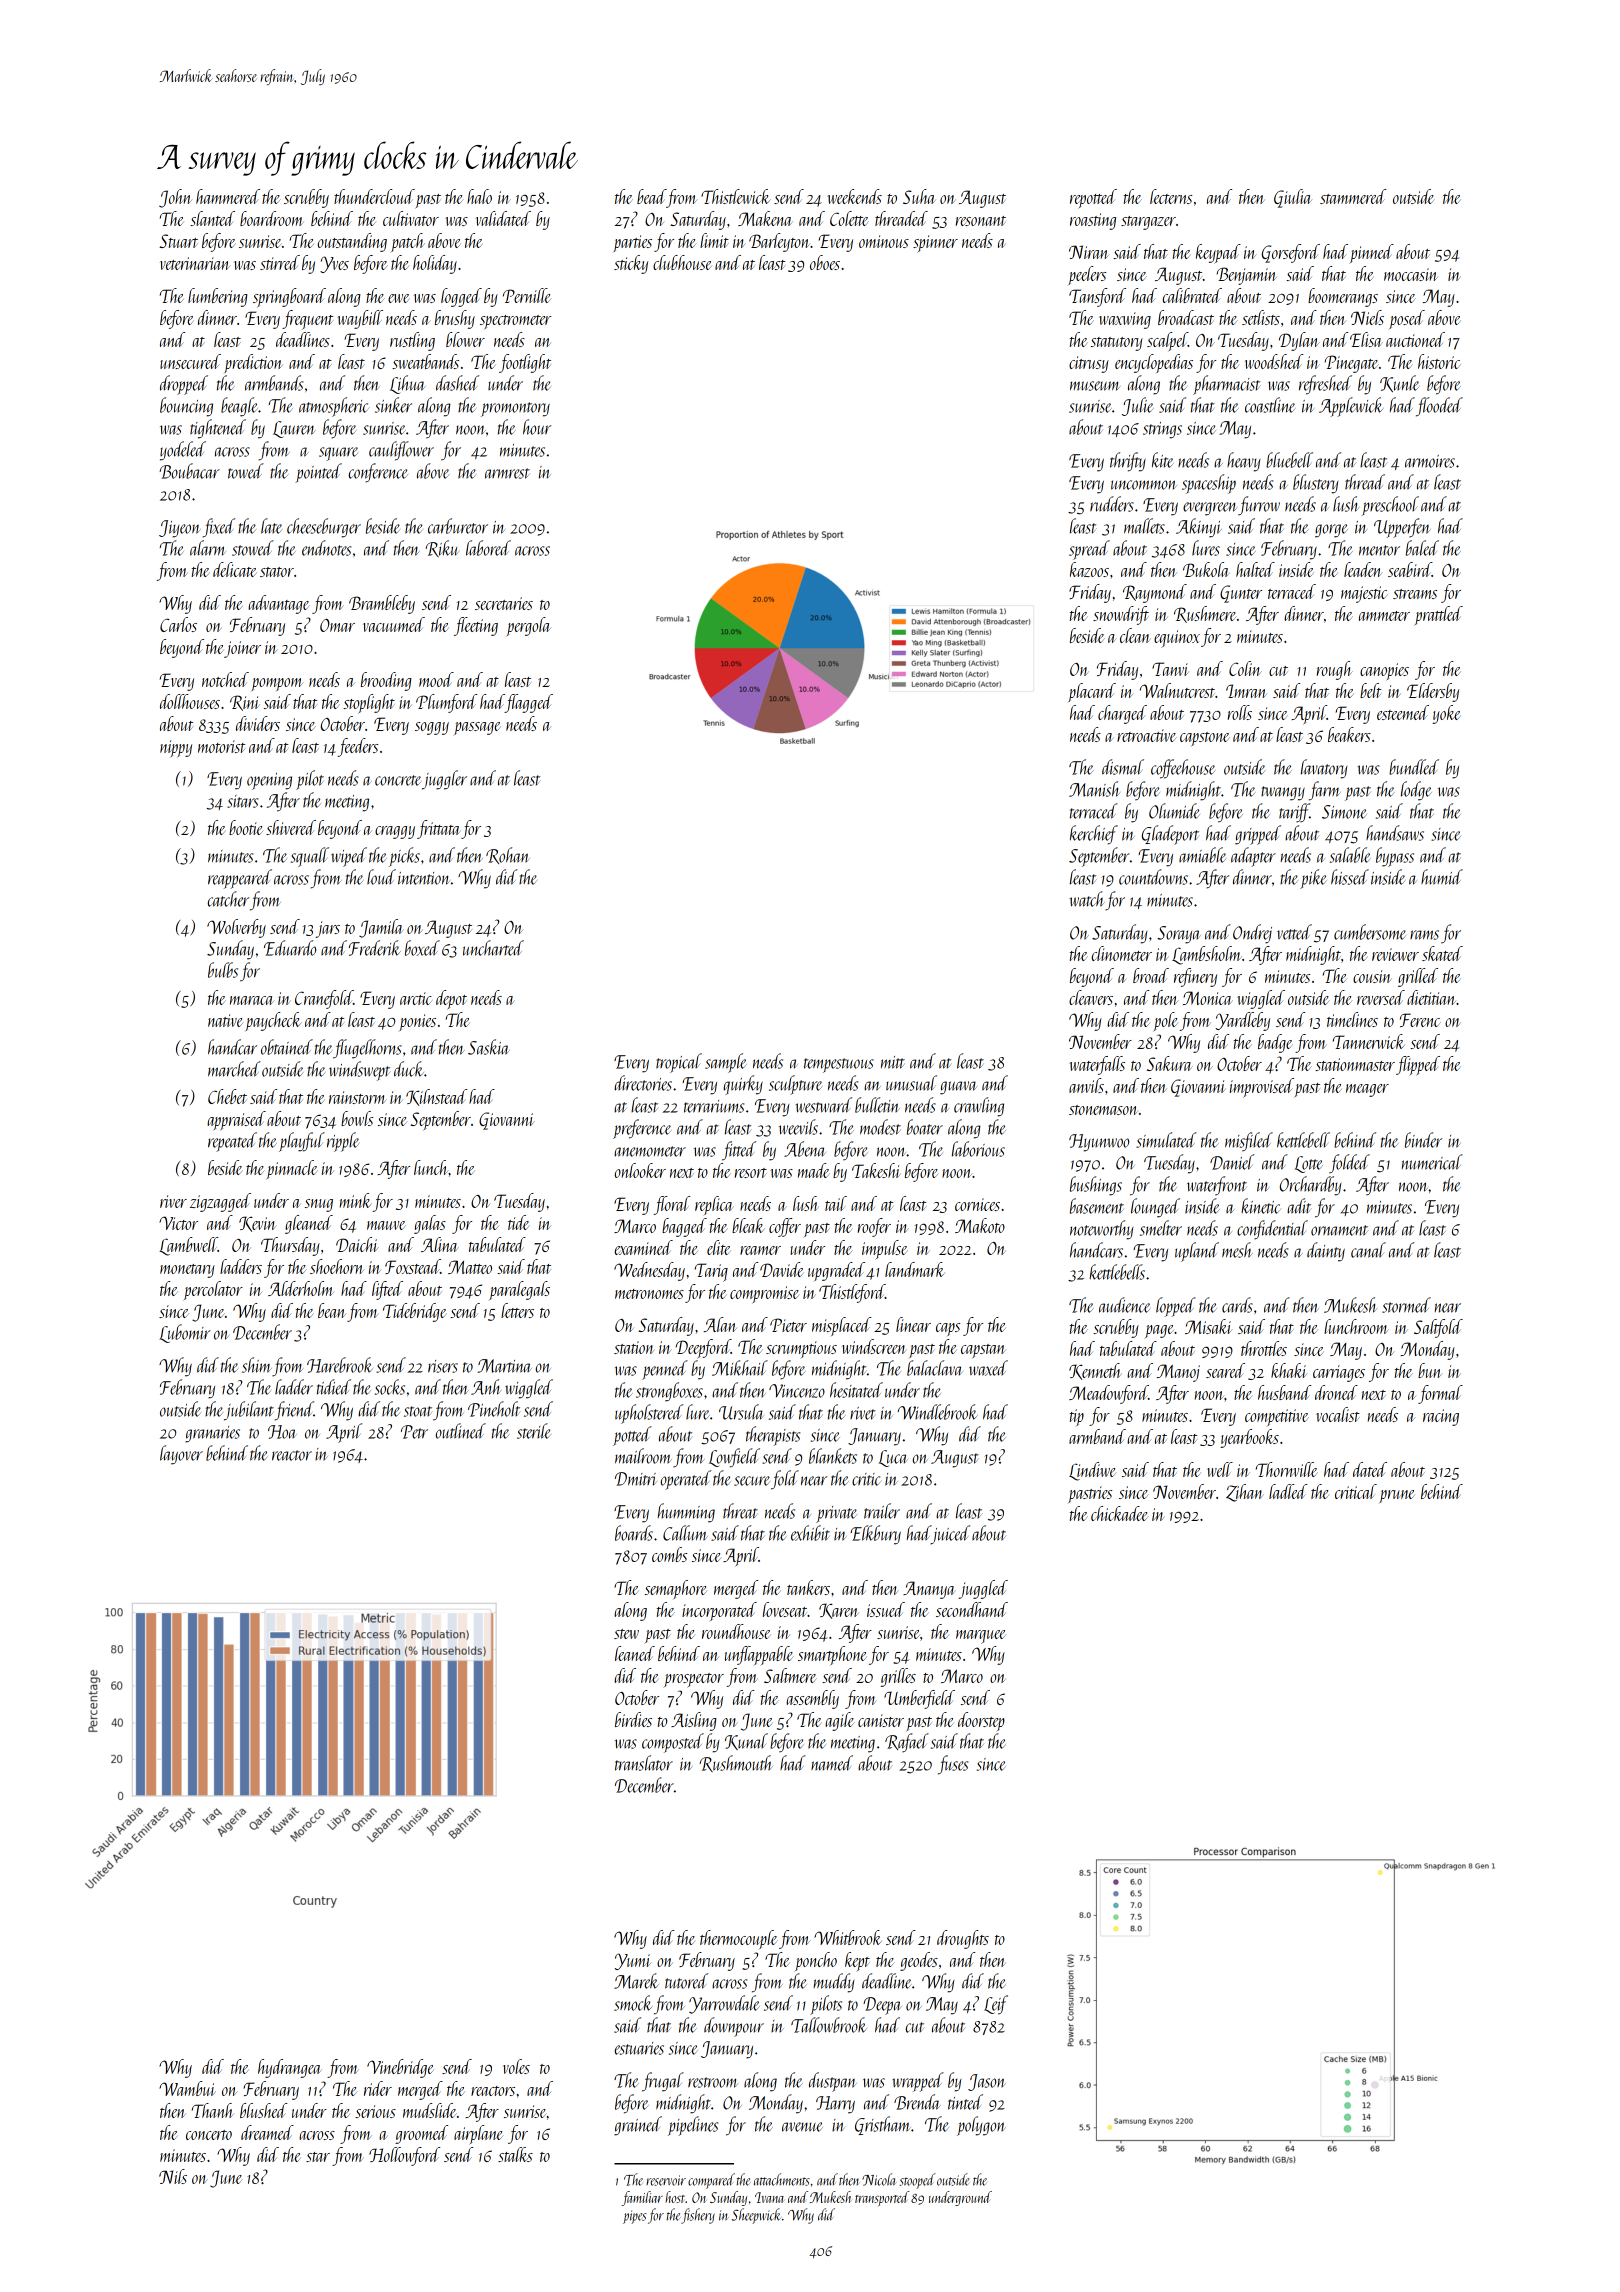 This screenshot has height=2292, width=1620. I want to click on canal, so click(1368, 1250).
